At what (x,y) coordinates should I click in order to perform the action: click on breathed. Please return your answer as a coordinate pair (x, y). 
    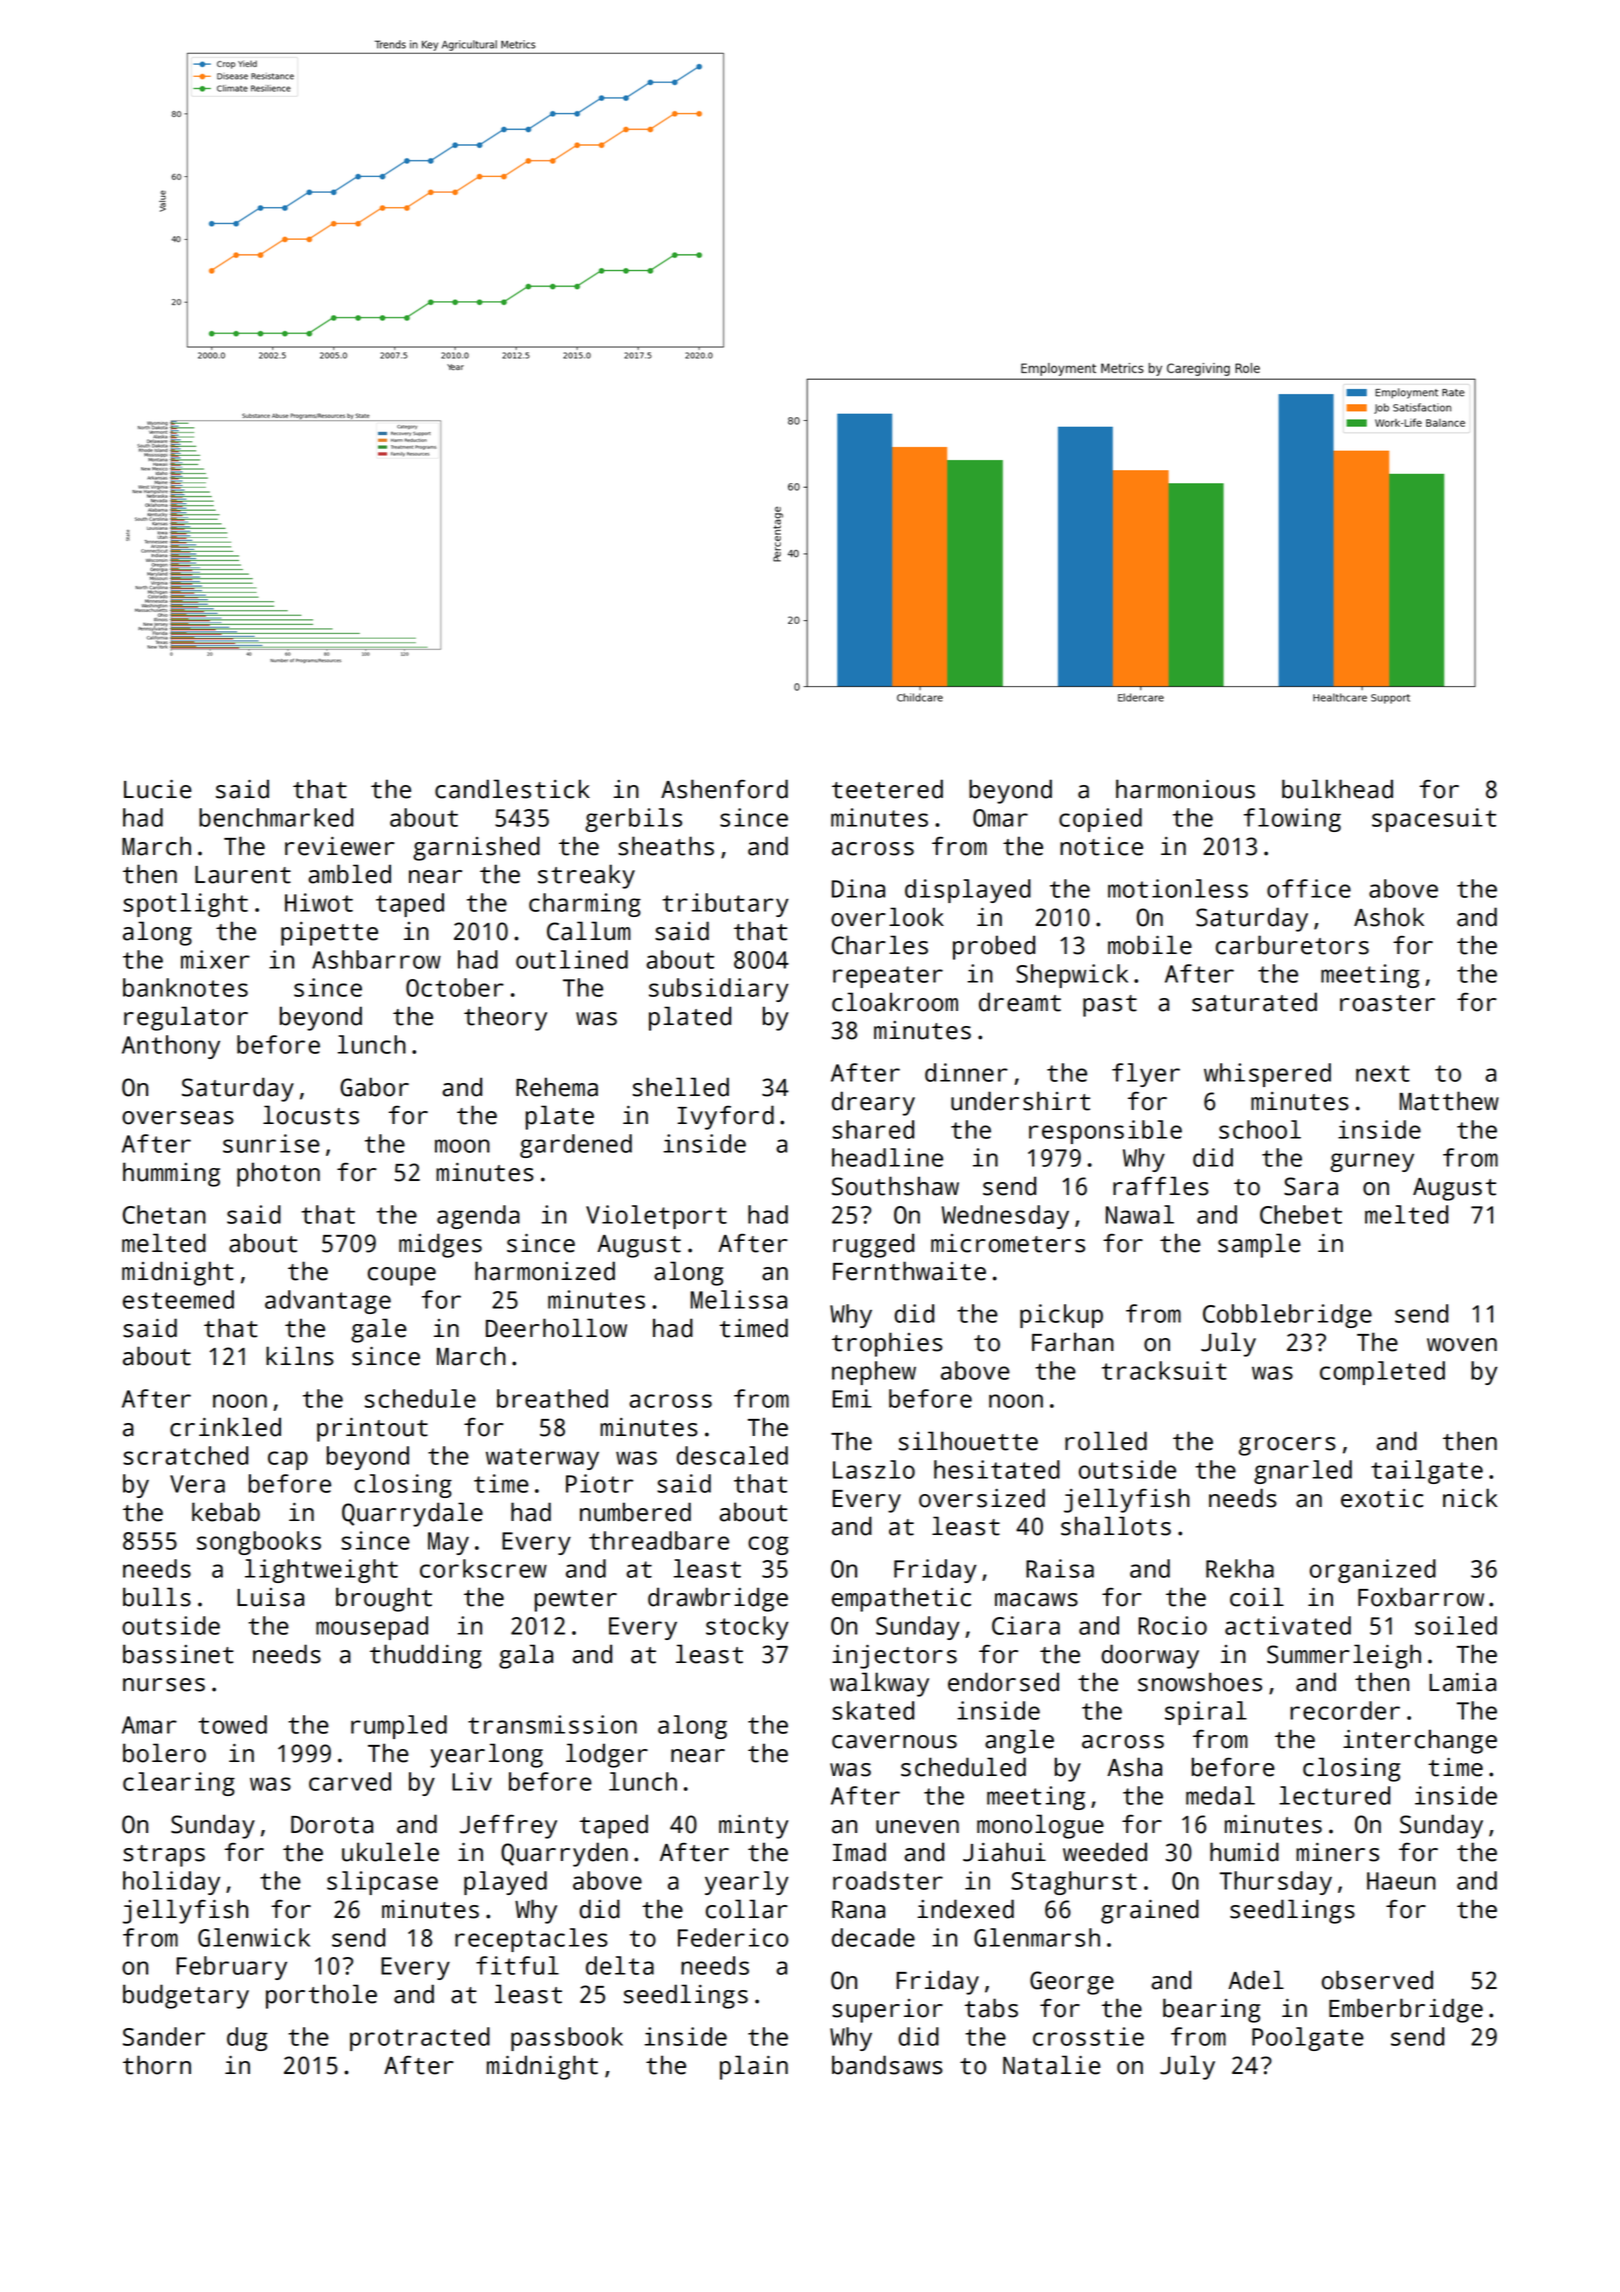
    Looking at the image, I should click on (552, 1398).
